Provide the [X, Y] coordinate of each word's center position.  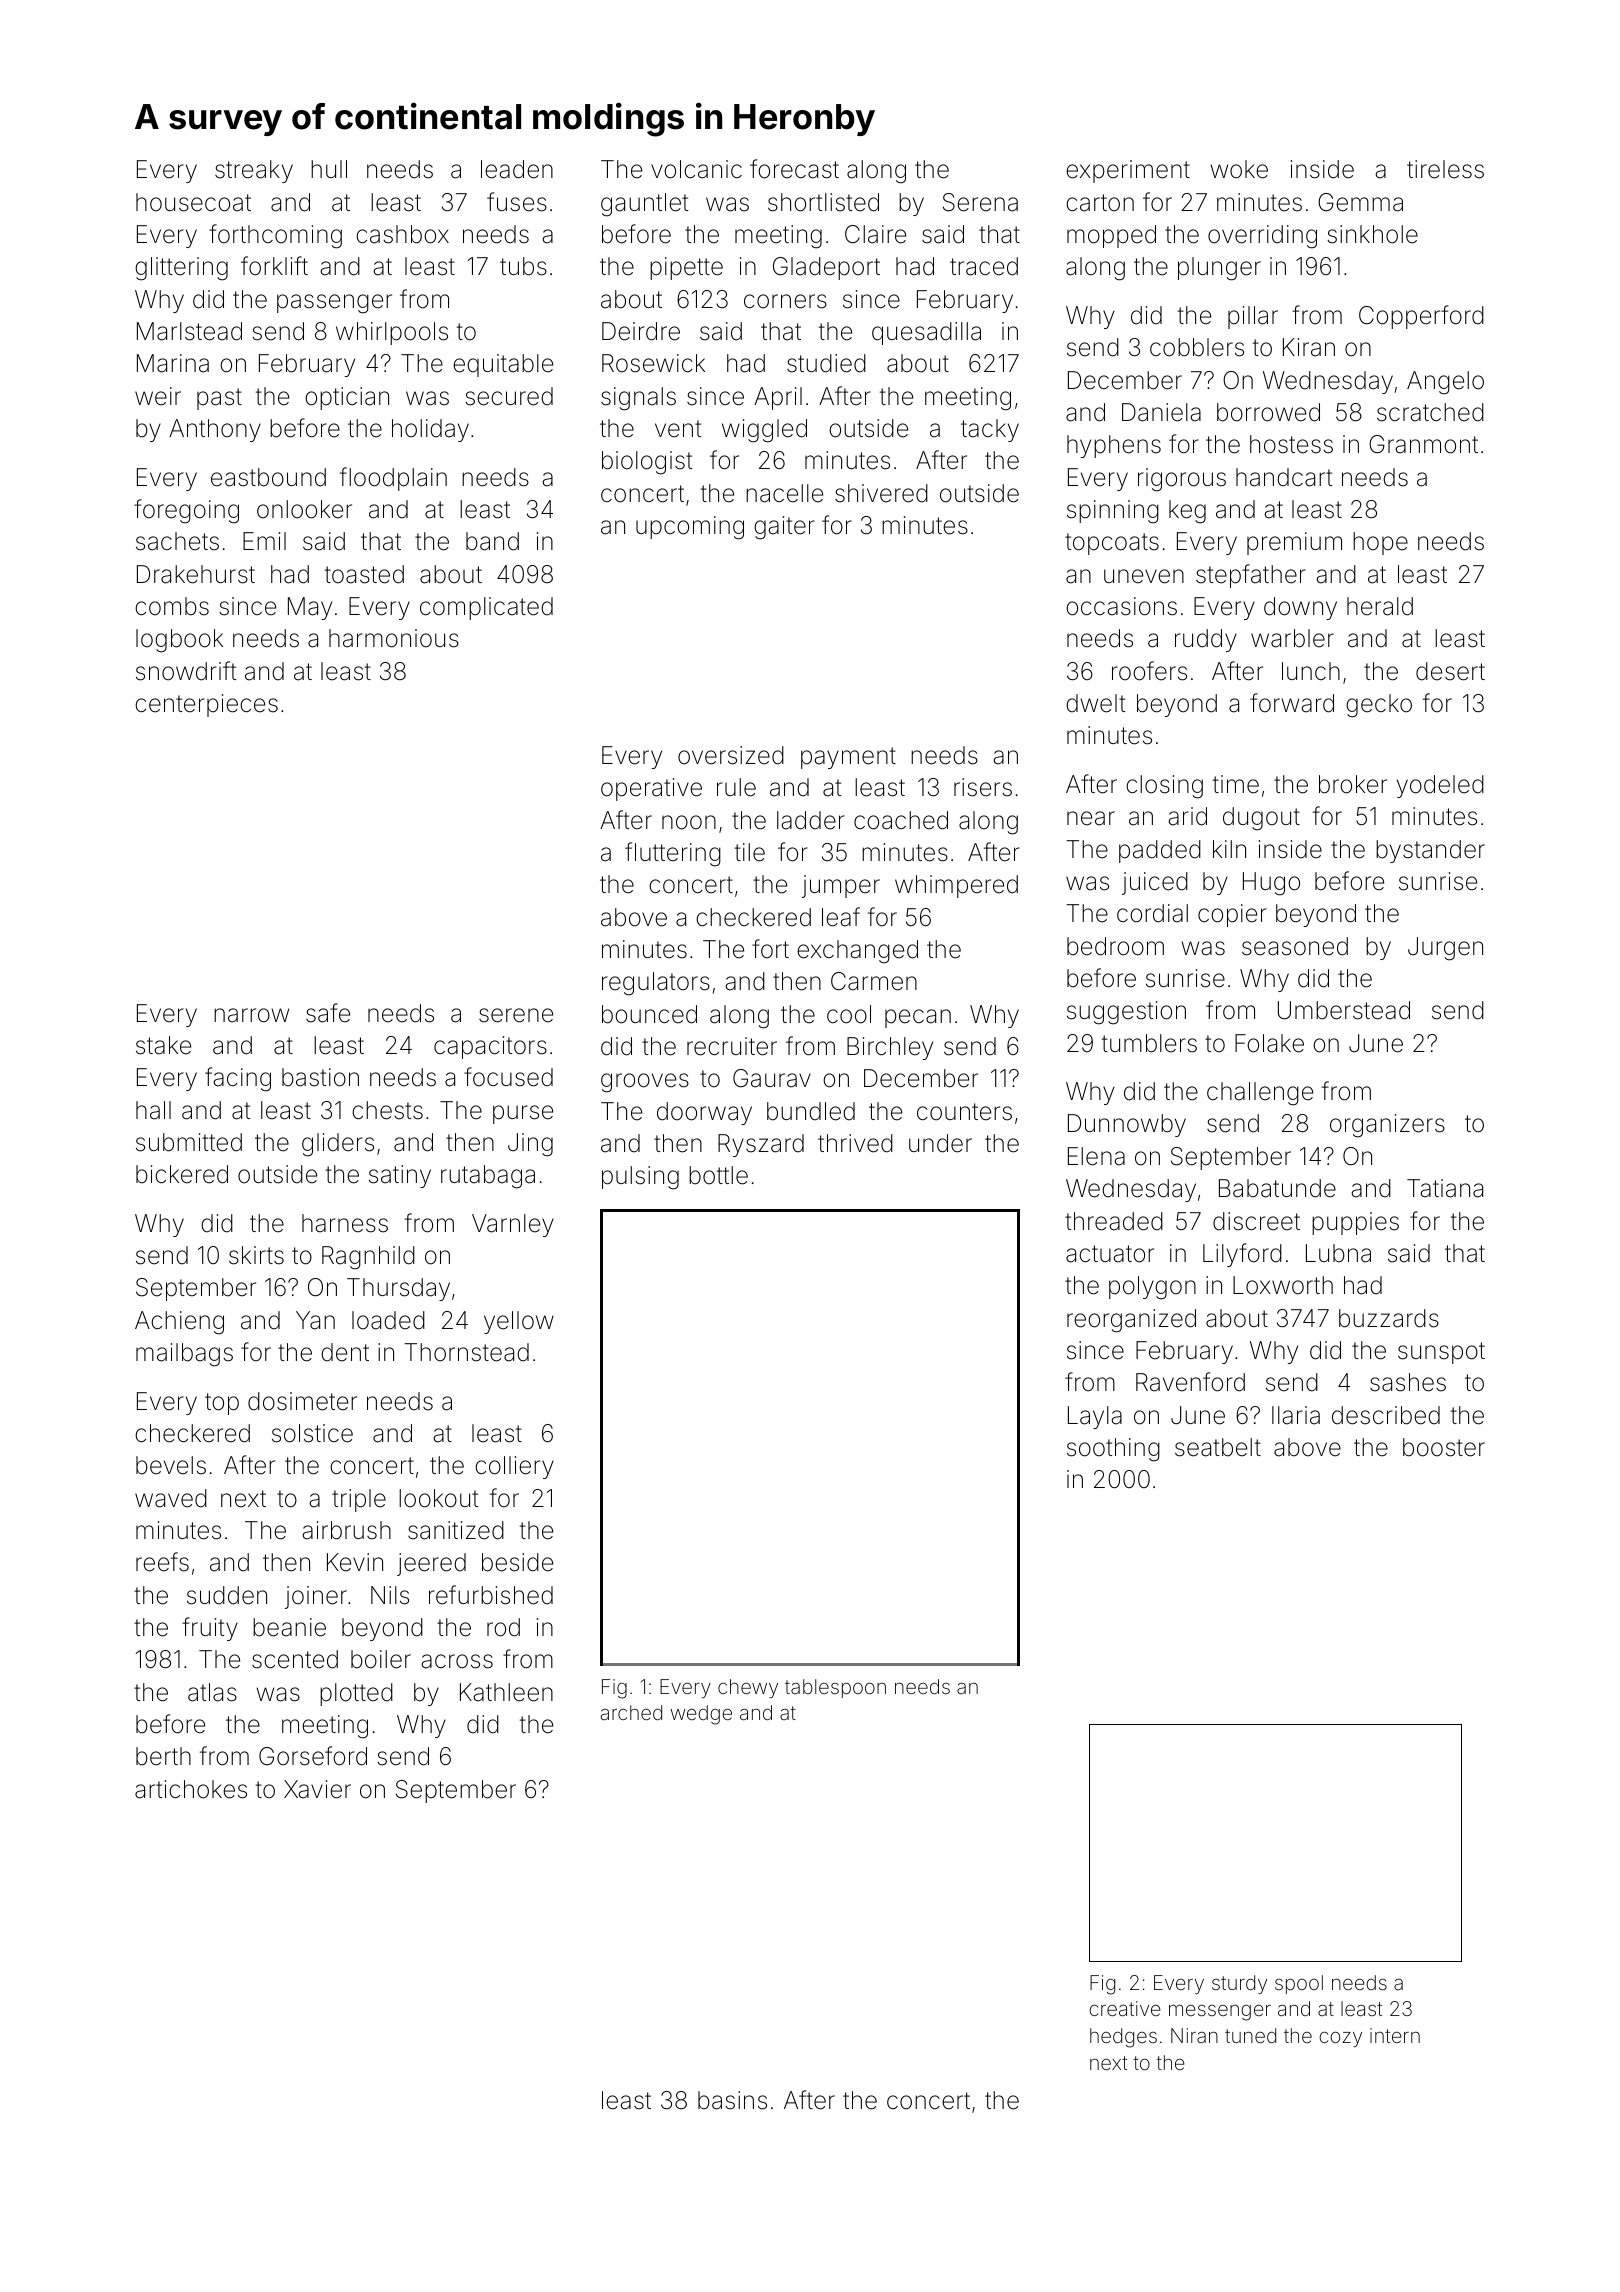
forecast [794, 169]
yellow [519, 1322]
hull [329, 169]
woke [1239, 169]
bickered [182, 1174]
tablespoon [835, 1688]
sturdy [1239, 1984]
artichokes [191, 1789]
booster [1444, 1447]
